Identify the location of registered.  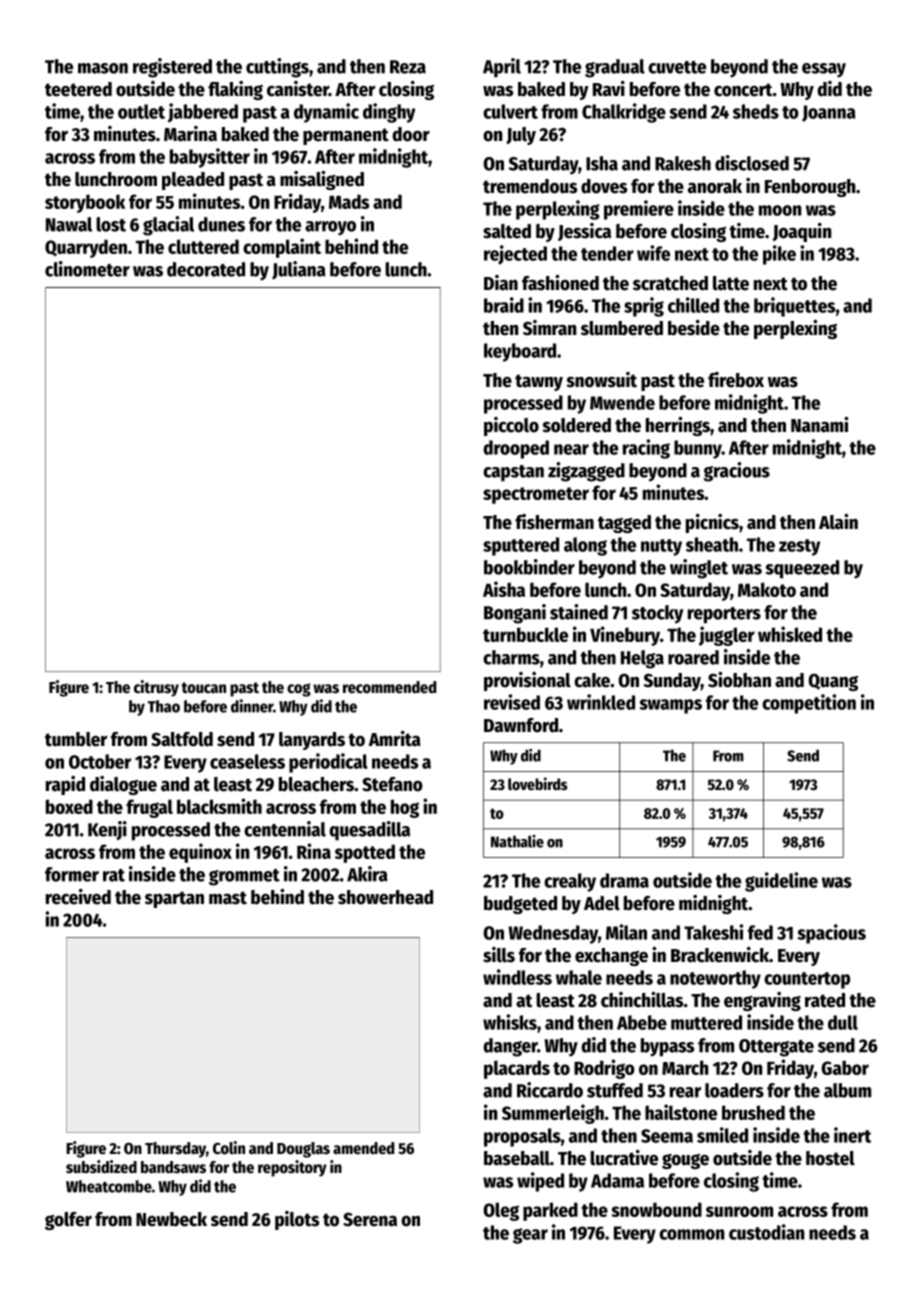
(172, 68).
